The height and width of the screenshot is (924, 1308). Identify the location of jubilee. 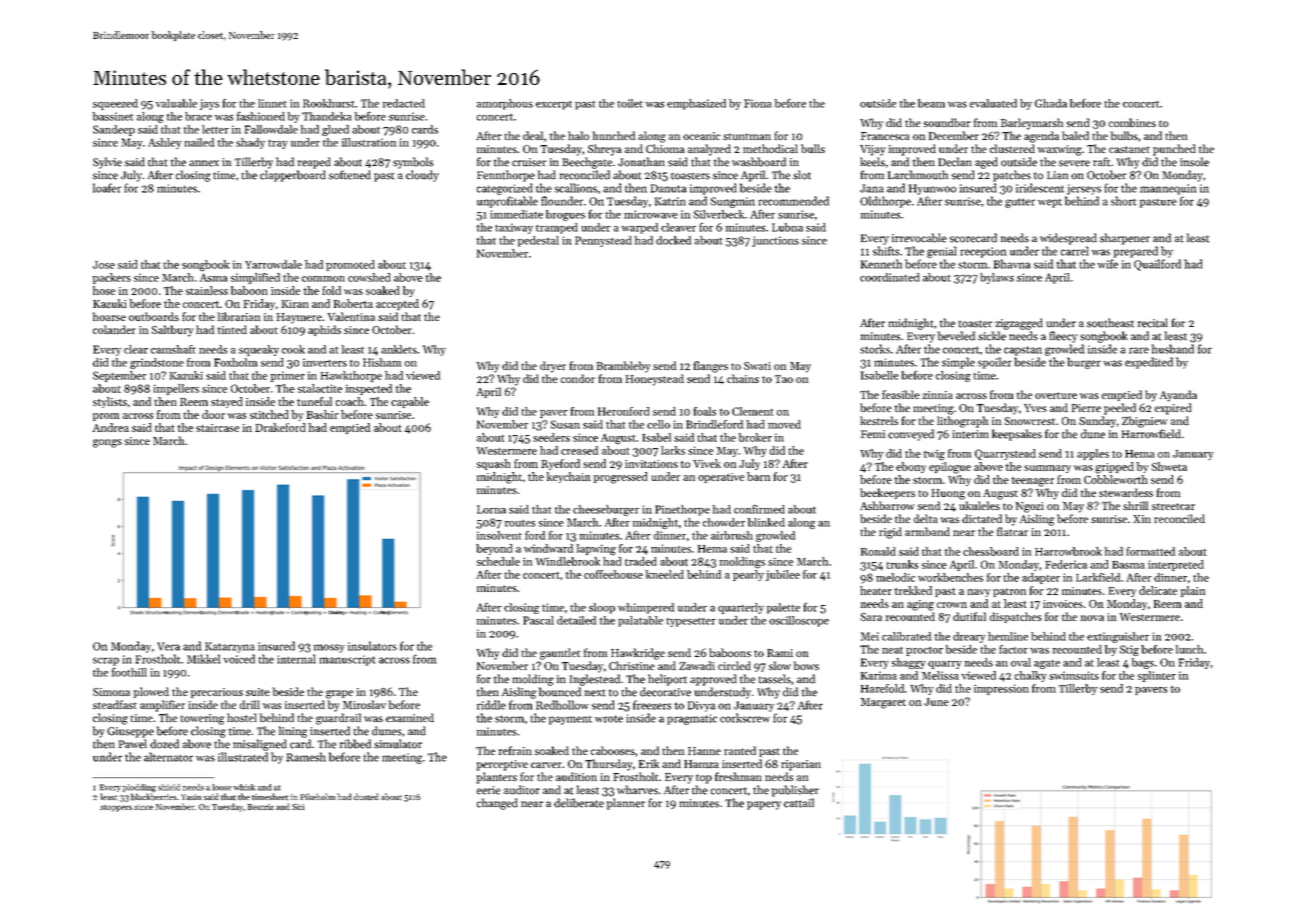
(783, 575).
